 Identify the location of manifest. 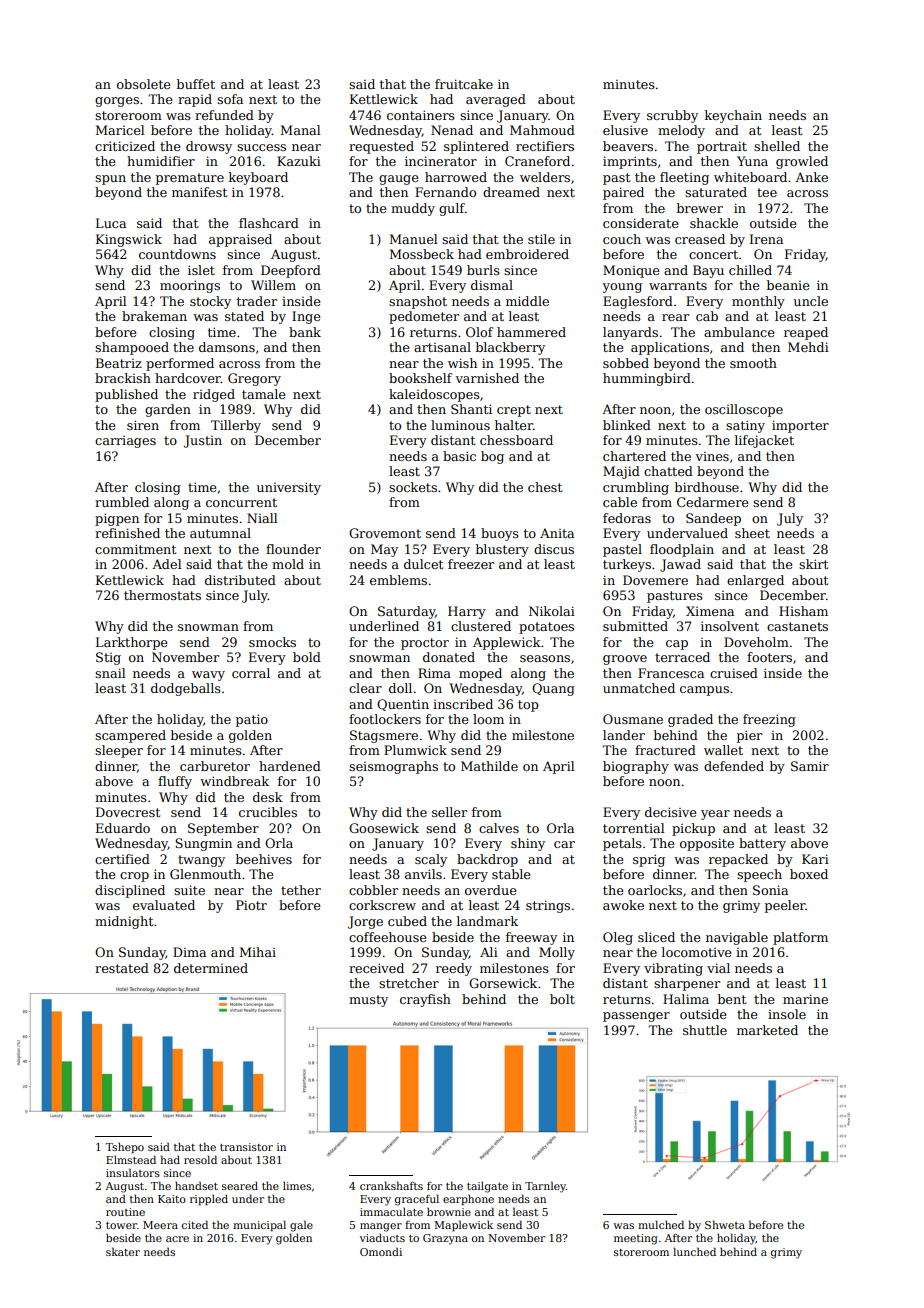
(199, 192).
